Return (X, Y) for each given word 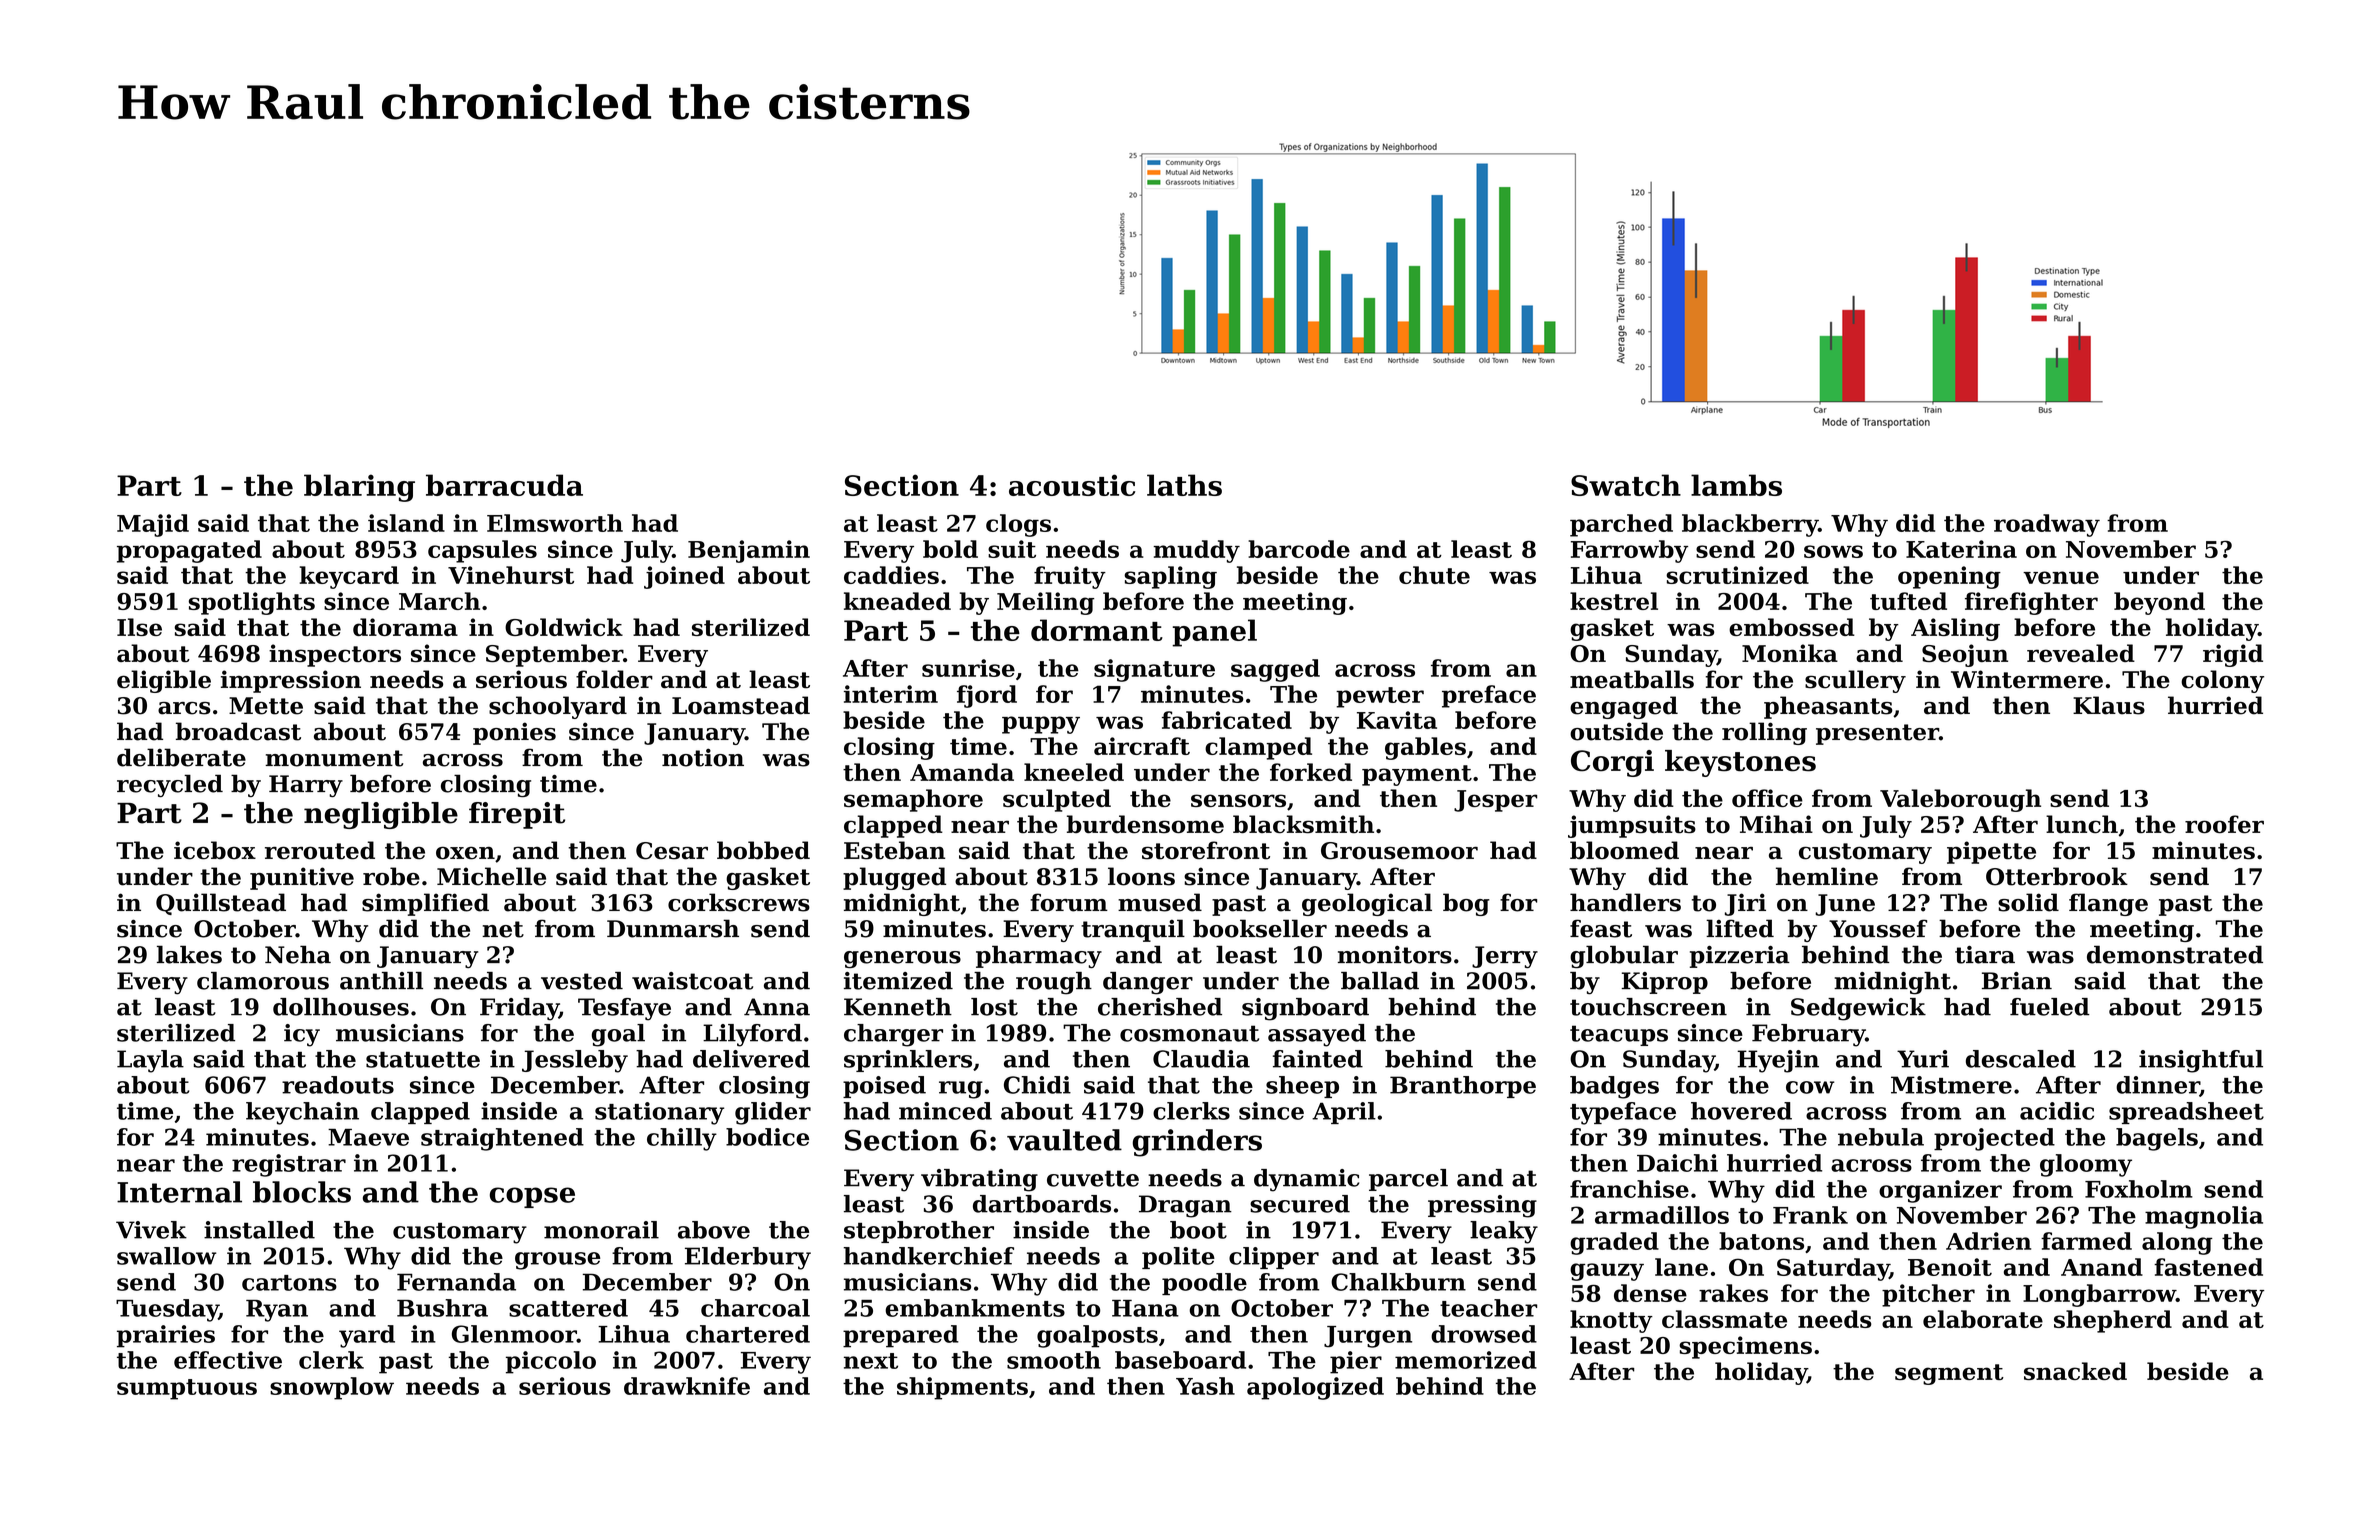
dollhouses (341, 1007)
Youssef (1878, 928)
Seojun (1965, 655)
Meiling (1045, 603)
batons (1761, 1241)
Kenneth (898, 1007)
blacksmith (1303, 824)
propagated (189, 551)
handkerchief (928, 1256)
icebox (215, 850)
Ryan (277, 1311)
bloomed (1624, 850)
